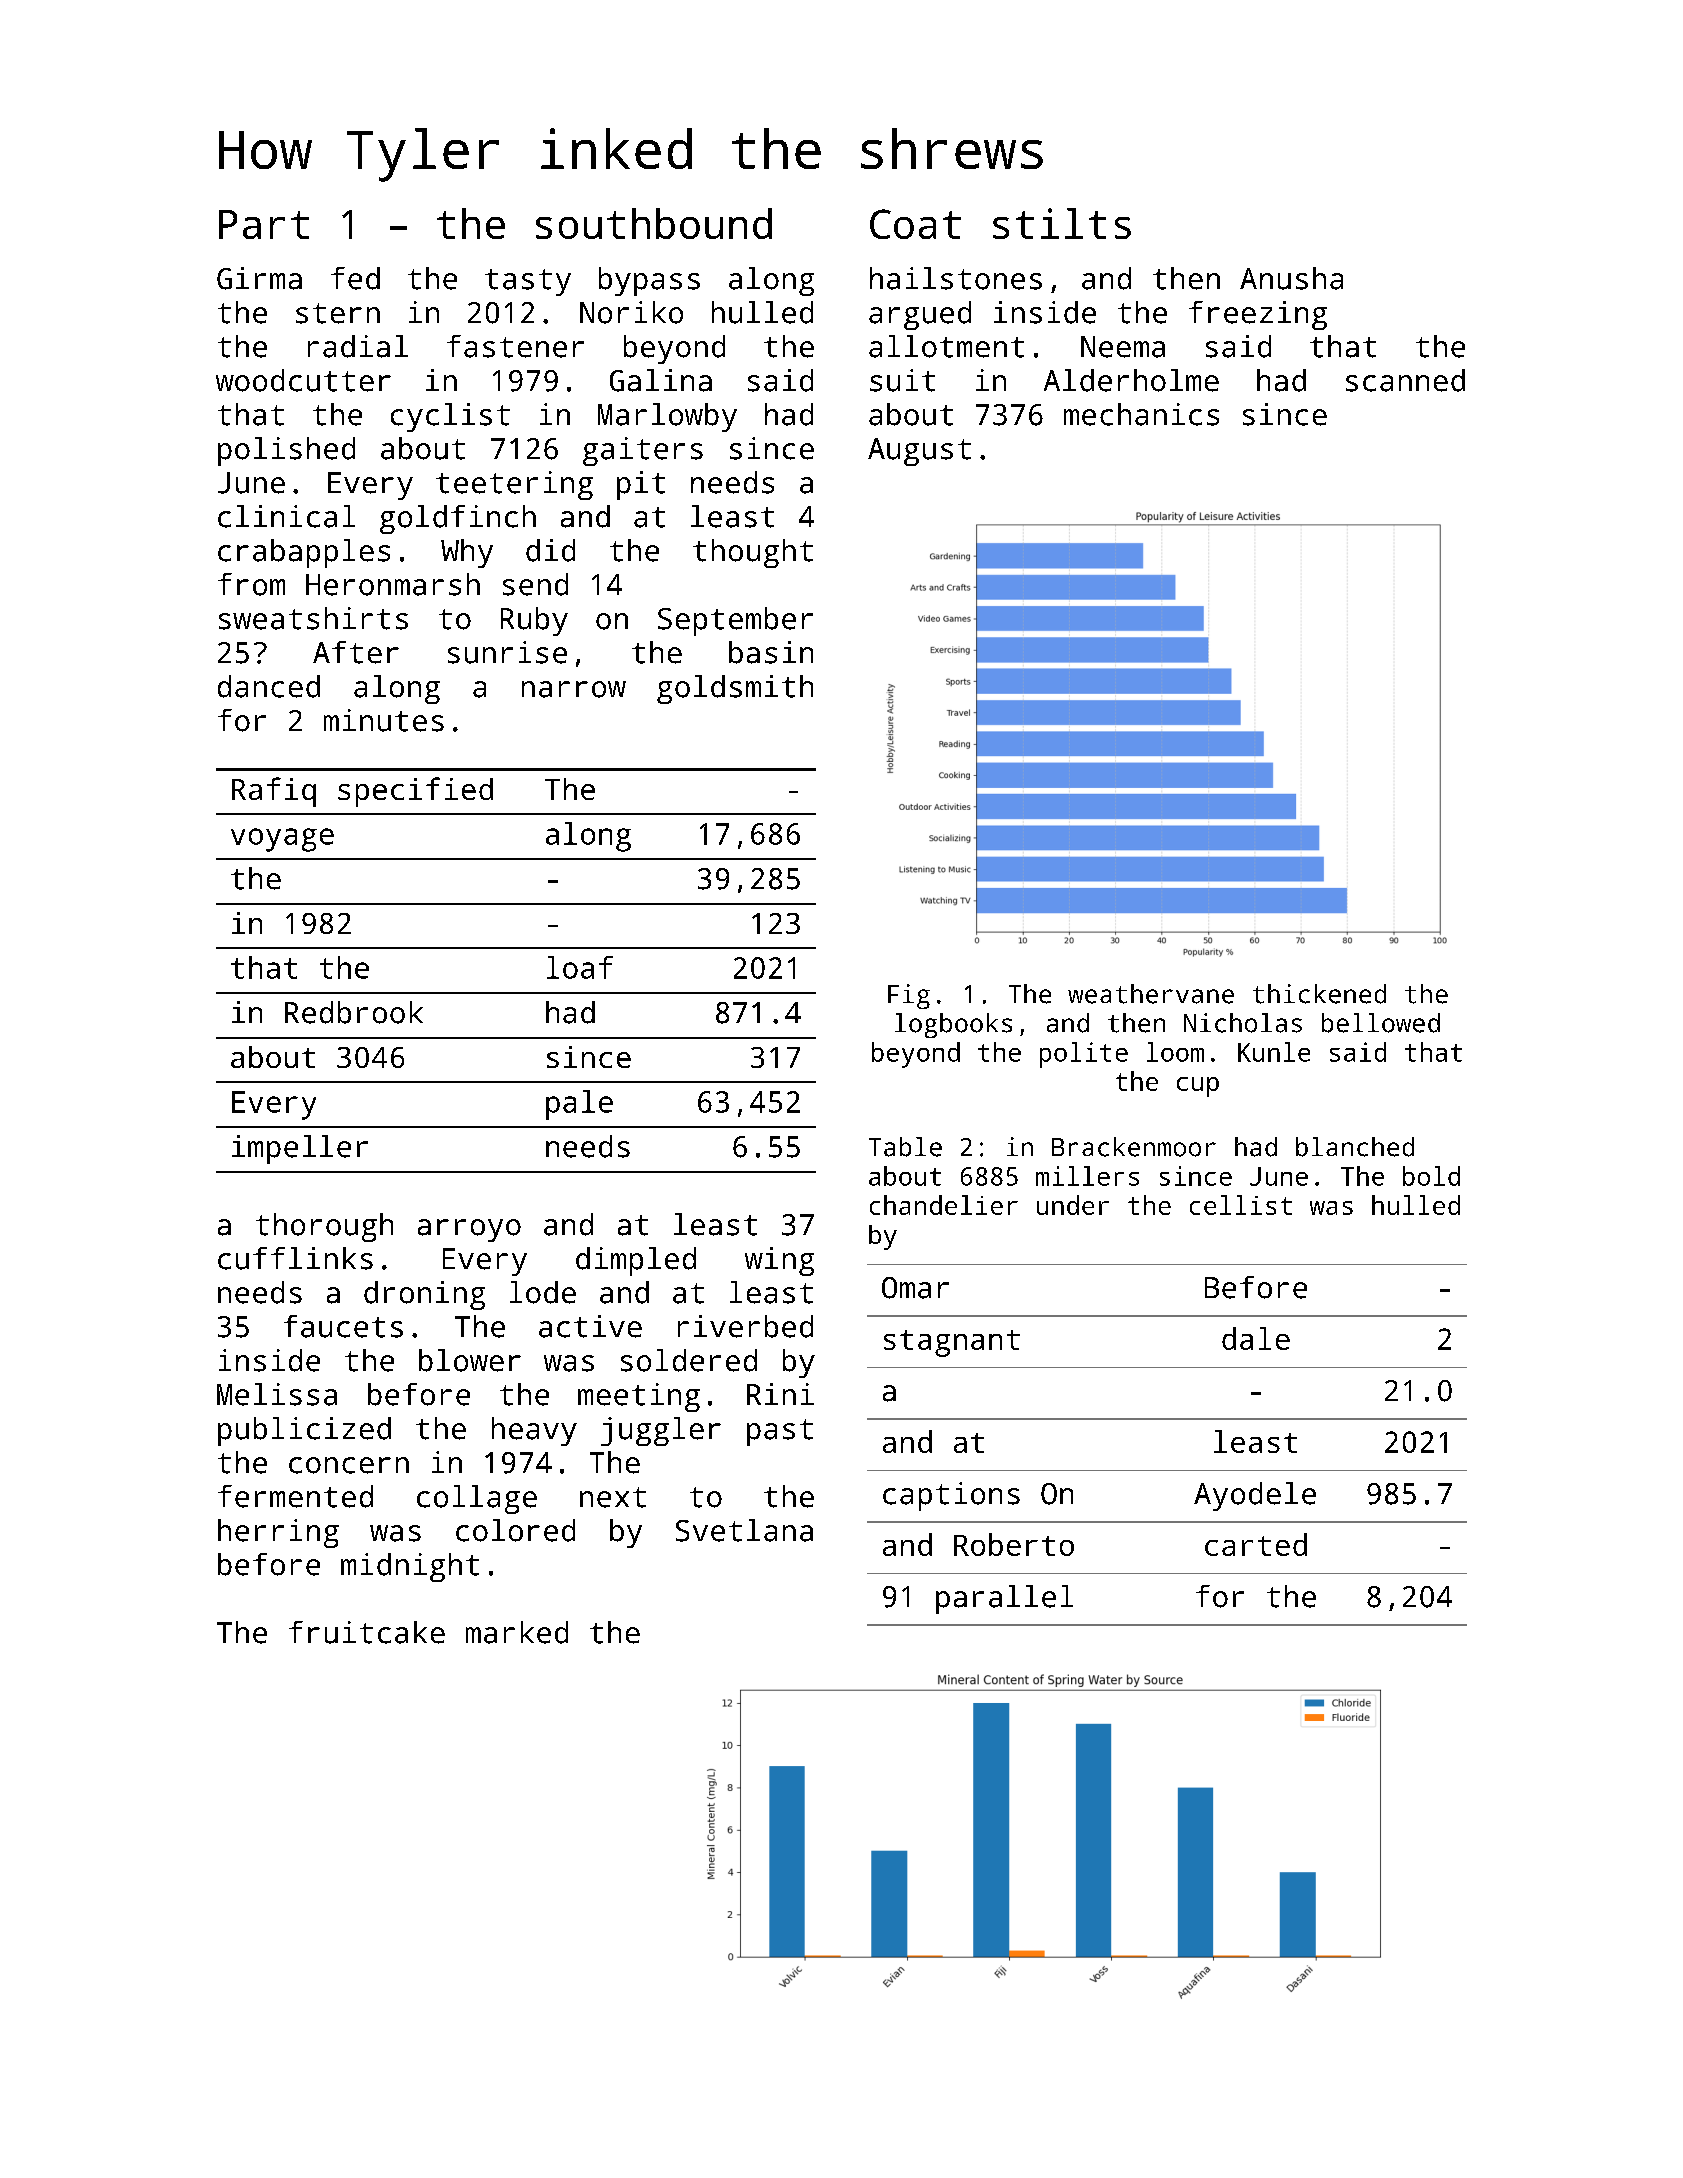  What do you see at coordinates (1256, 1544) in the screenshot?
I see `carted` at bounding box center [1256, 1544].
